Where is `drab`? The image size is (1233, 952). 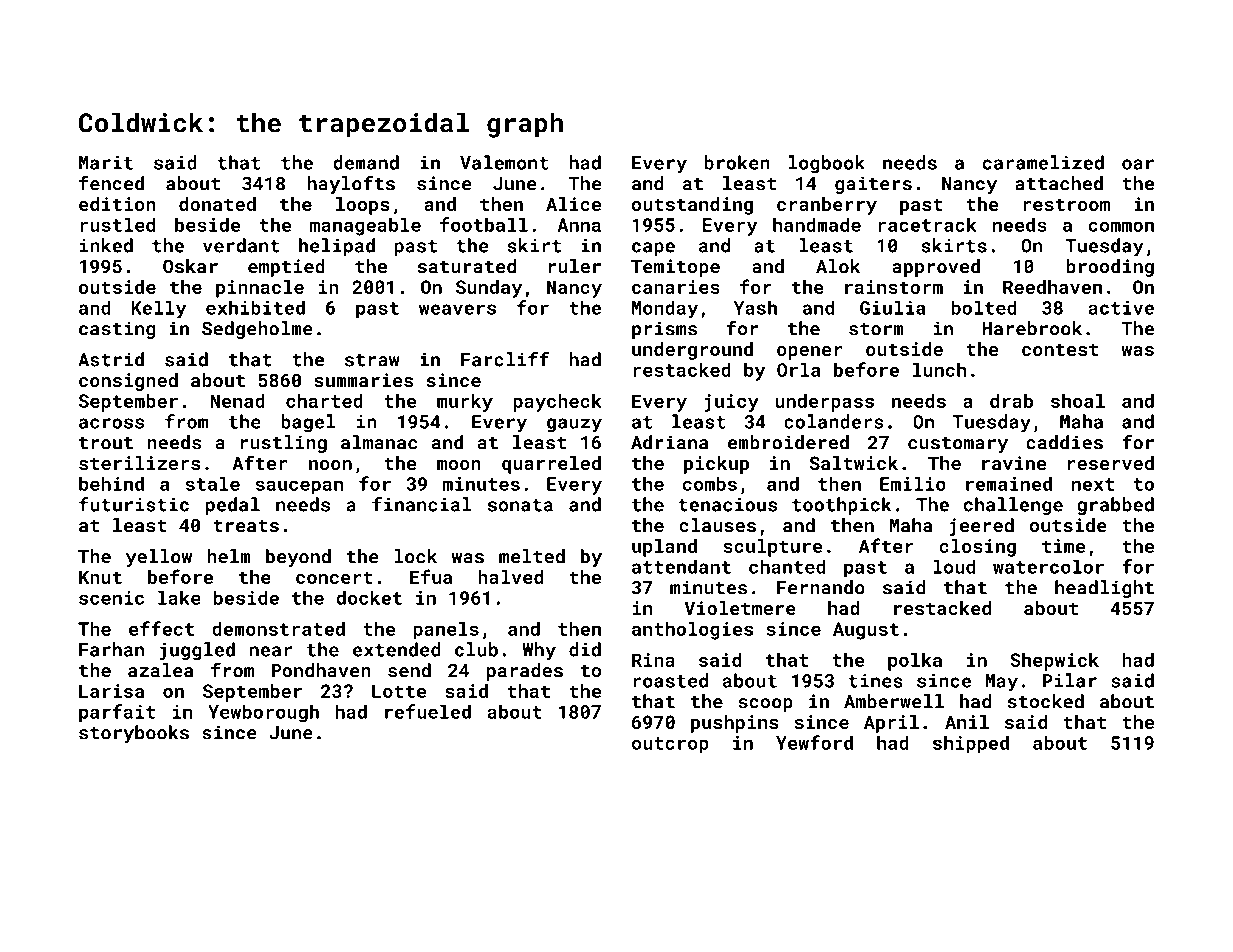
drab is located at coordinates (1011, 401).
